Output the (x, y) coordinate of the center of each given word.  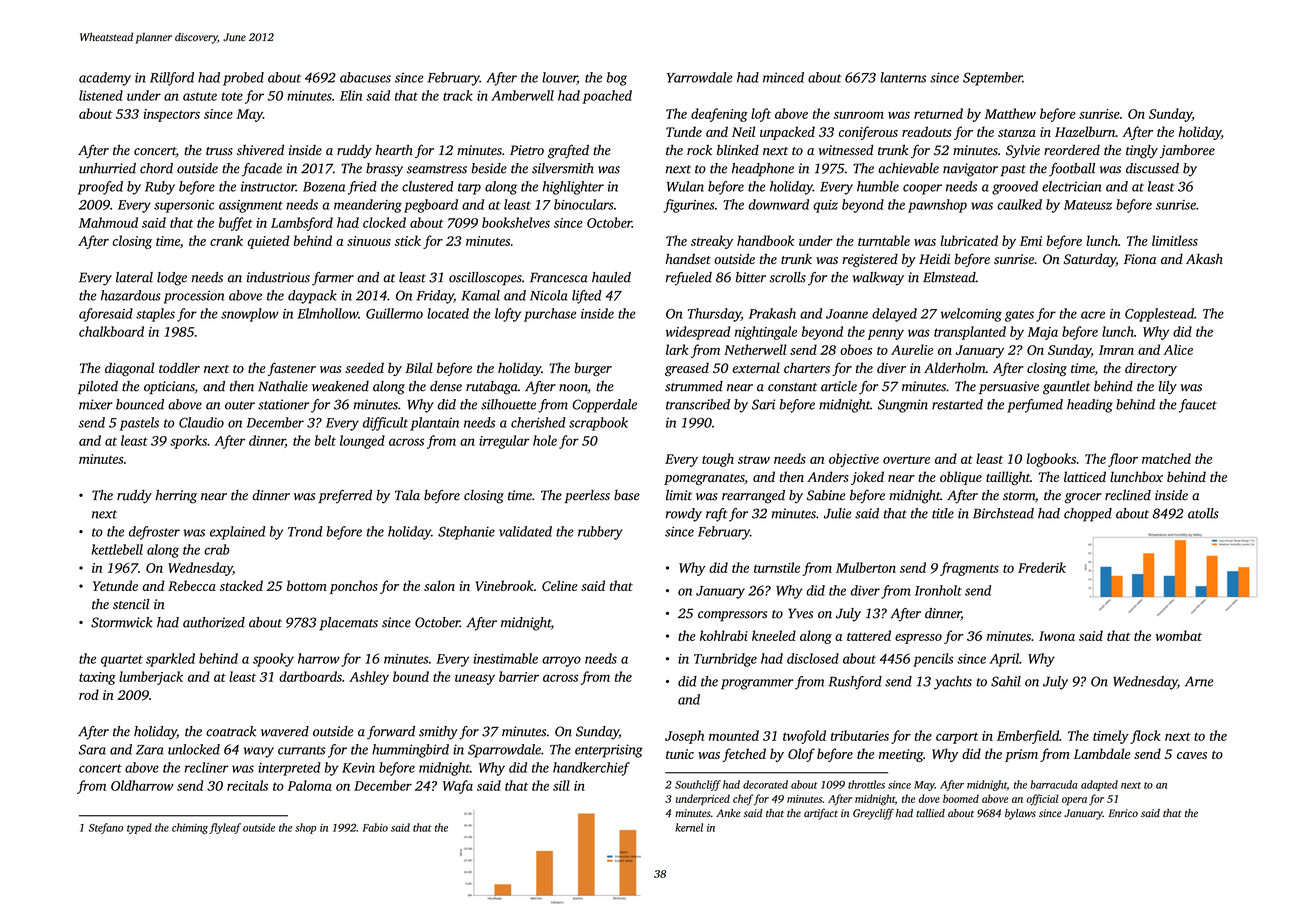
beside (489, 168)
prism (1021, 755)
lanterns (903, 77)
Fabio (375, 827)
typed (139, 828)
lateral (134, 277)
